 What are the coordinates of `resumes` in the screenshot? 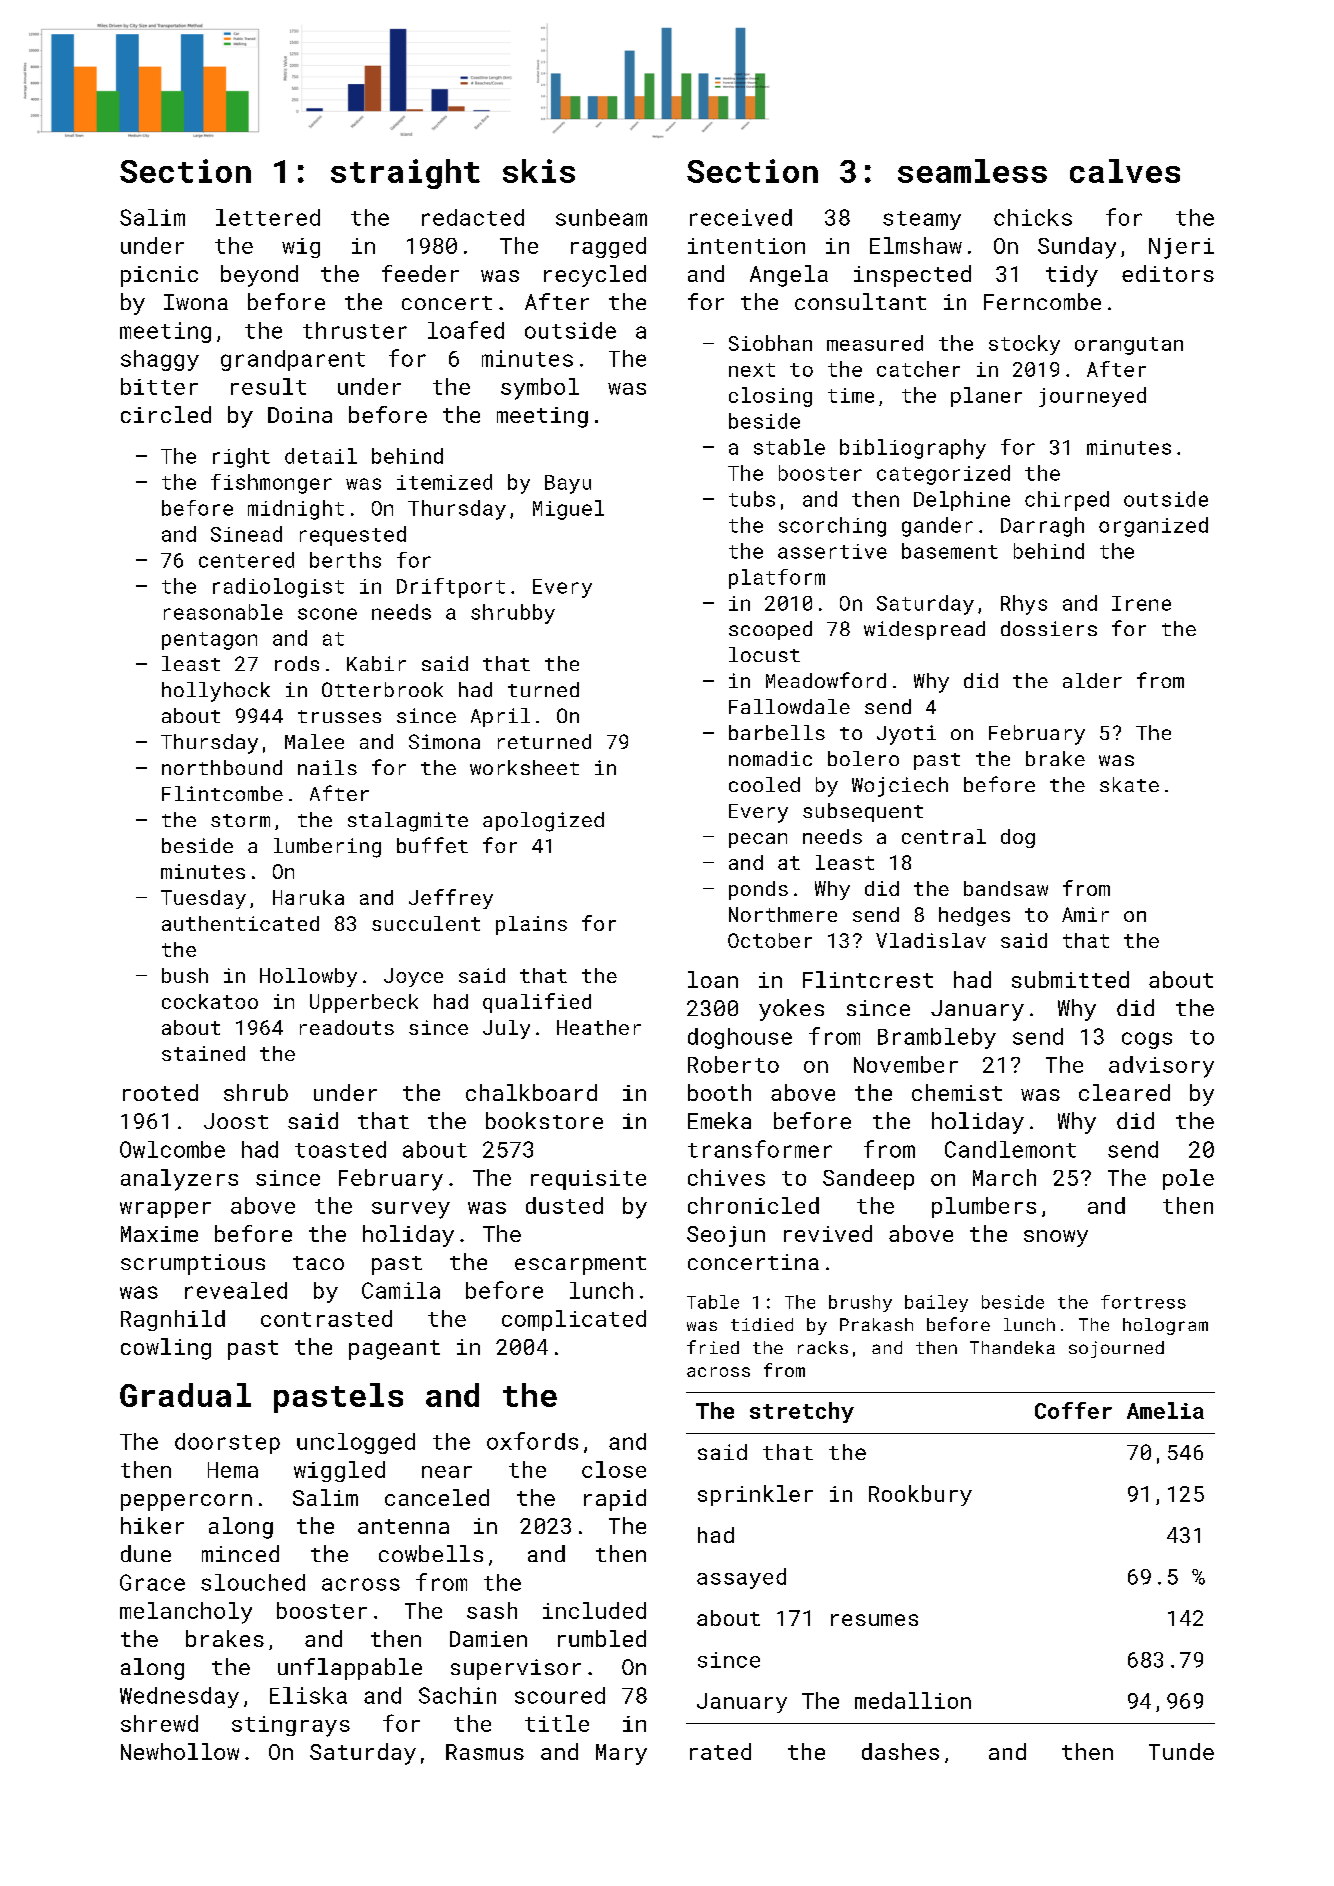 It's located at (874, 1620).
